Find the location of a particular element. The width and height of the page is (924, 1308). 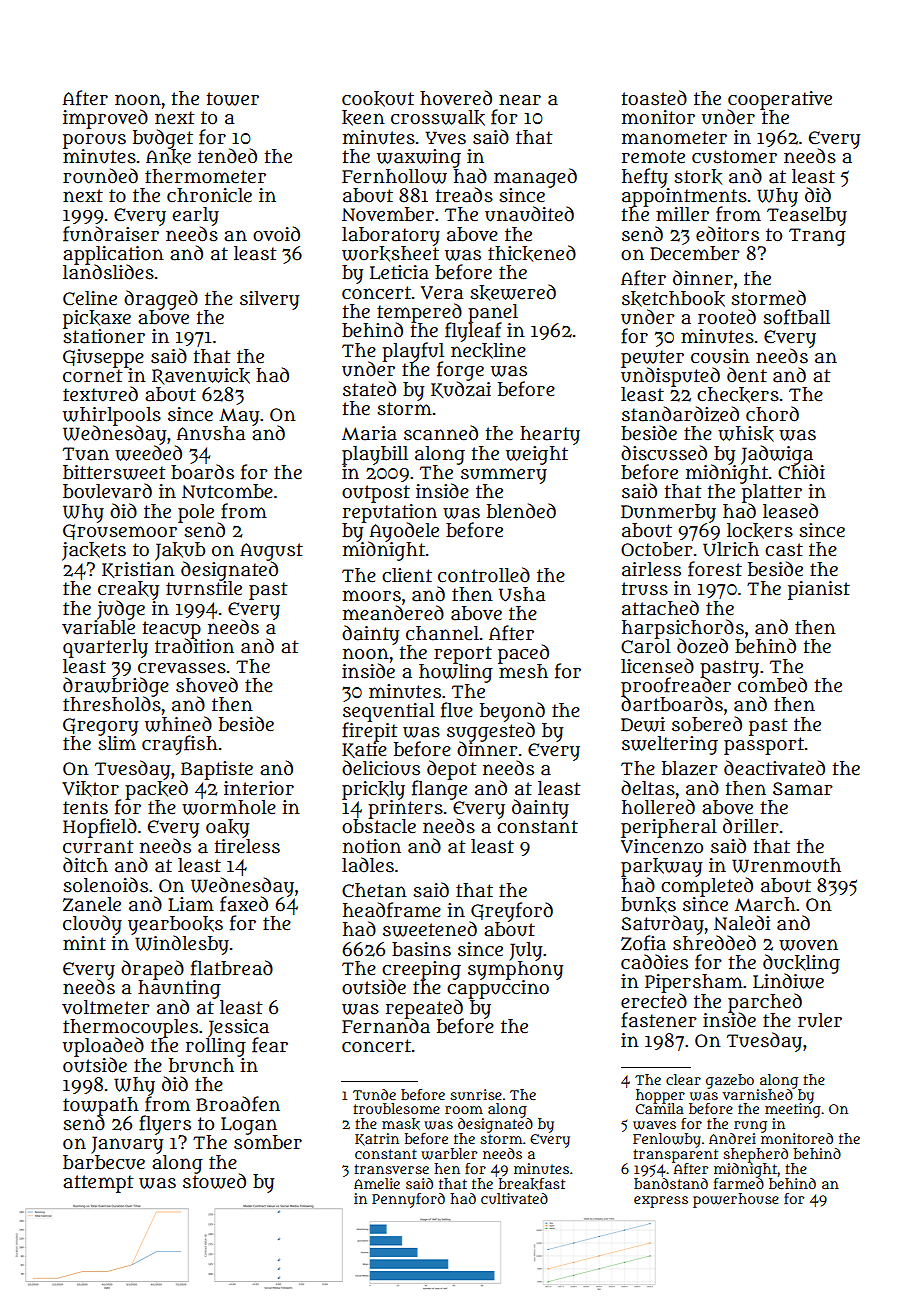

towpath is located at coordinates (101, 1106).
